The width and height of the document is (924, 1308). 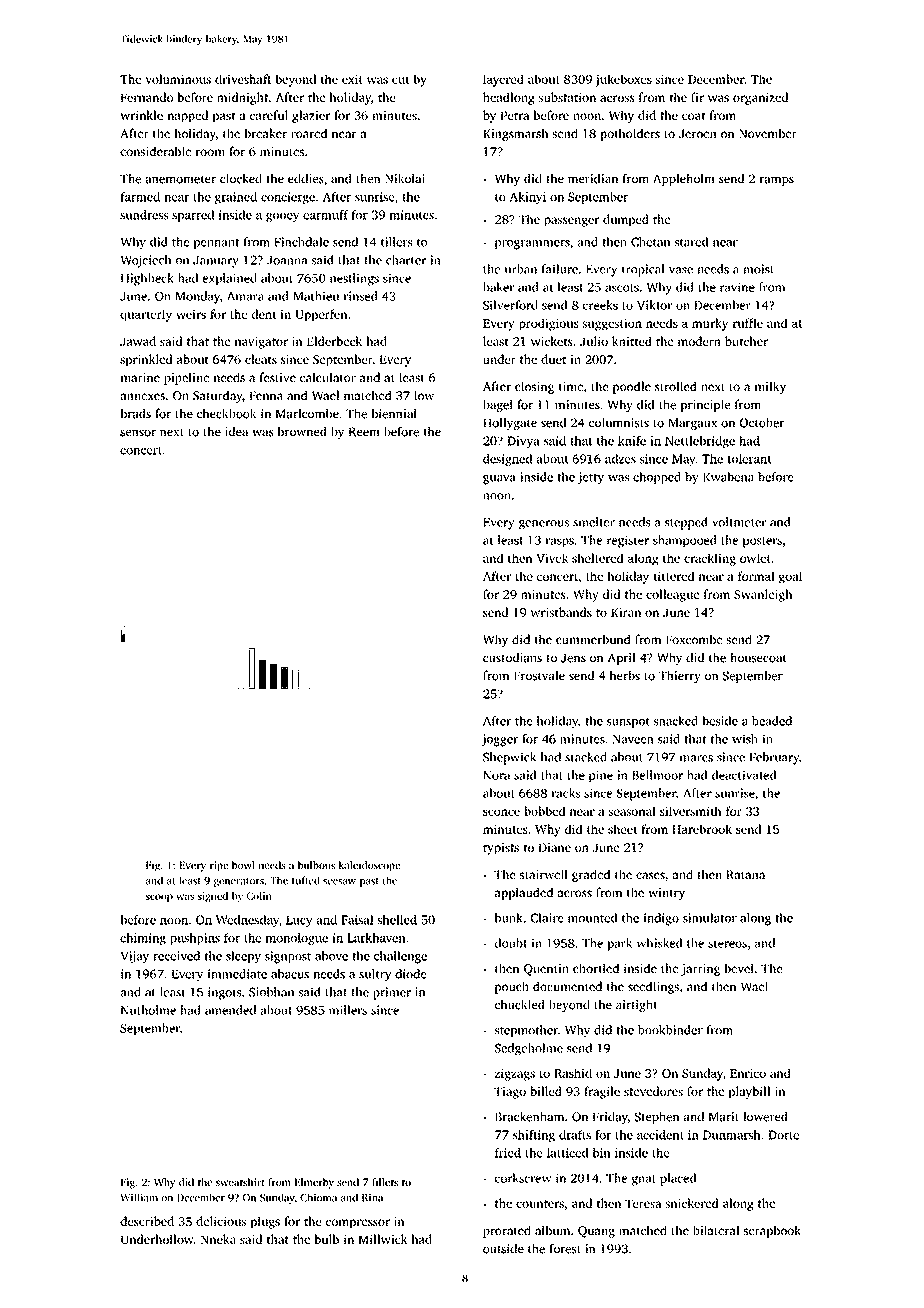 I want to click on Jeroen, so click(x=697, y=133).
